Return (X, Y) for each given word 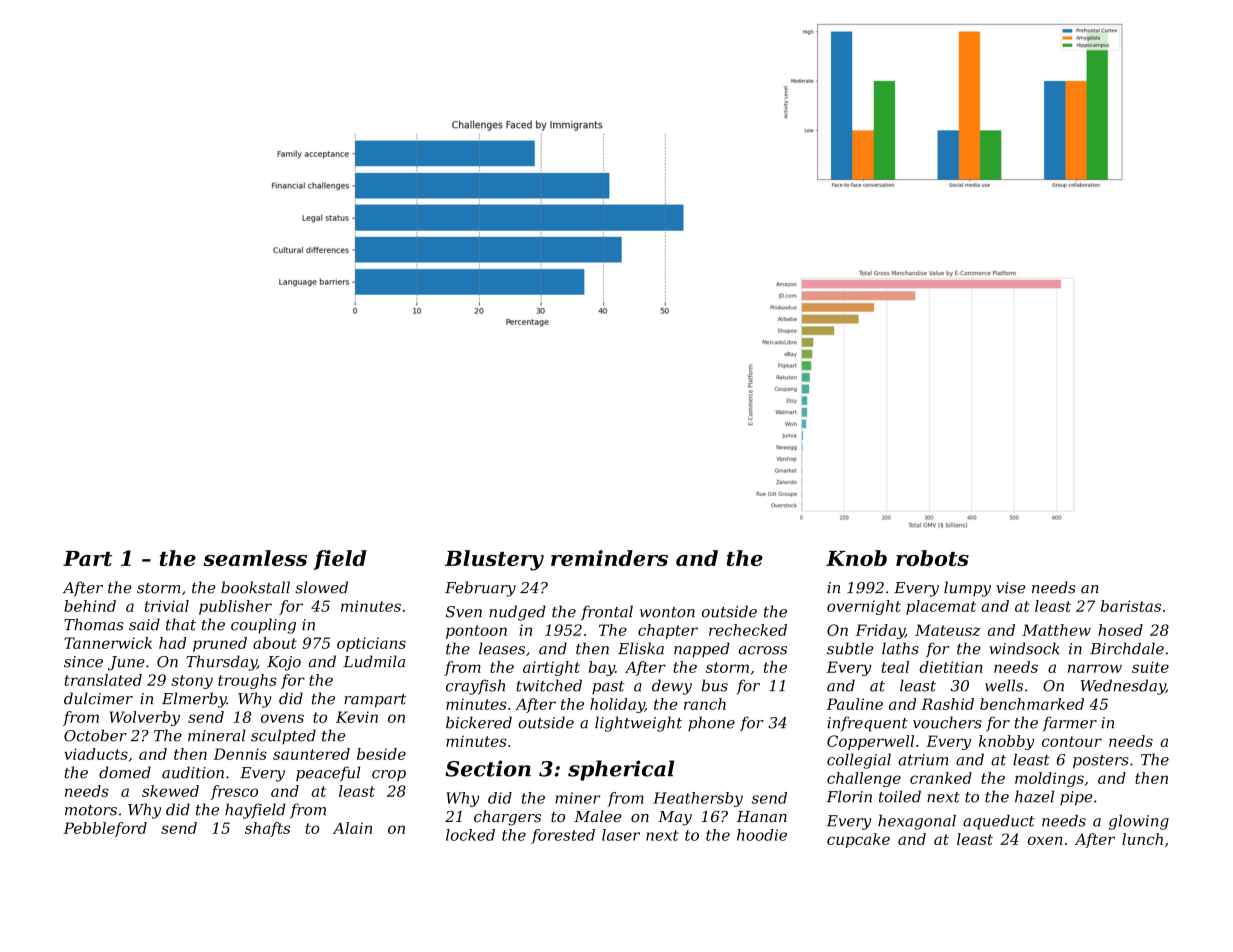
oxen (1045, 840)
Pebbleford (105, 829)
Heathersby (698, 799)
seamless (255, 558)
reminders (609, 558)
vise (1010, 588)
